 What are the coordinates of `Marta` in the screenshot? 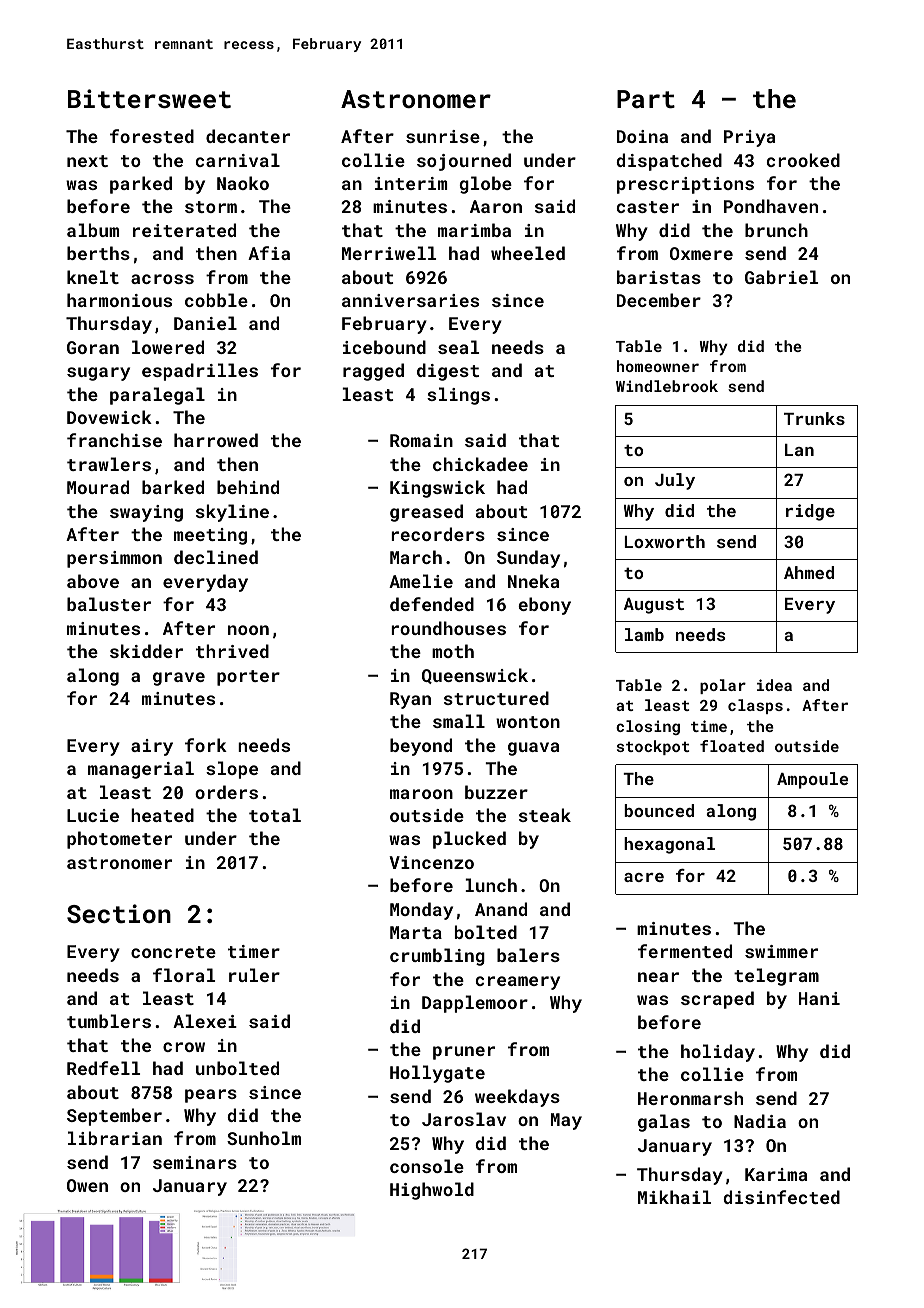 It's located at (416, 932).
